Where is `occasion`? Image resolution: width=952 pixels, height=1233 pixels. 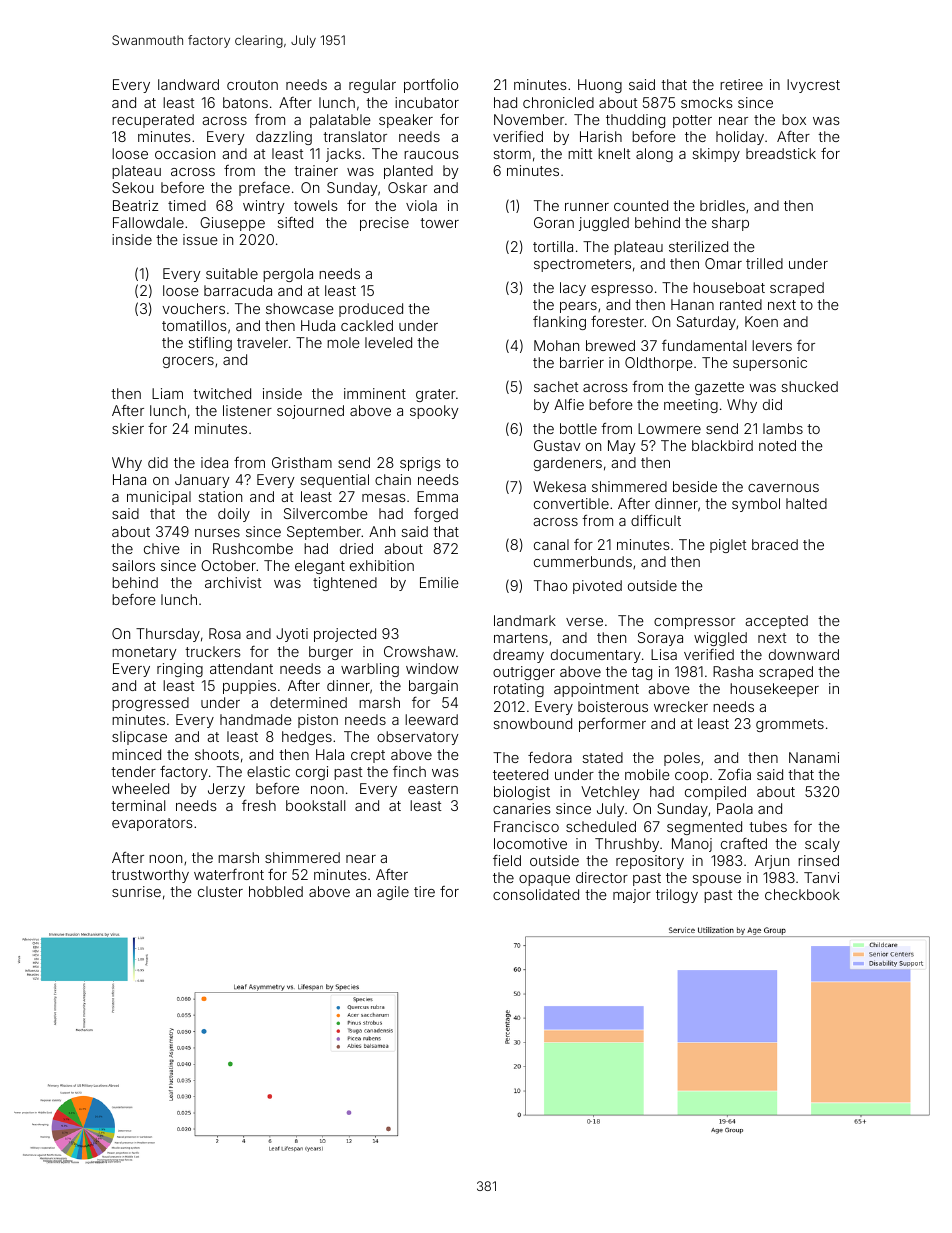 occasion is located at coordinates (185, 153).
